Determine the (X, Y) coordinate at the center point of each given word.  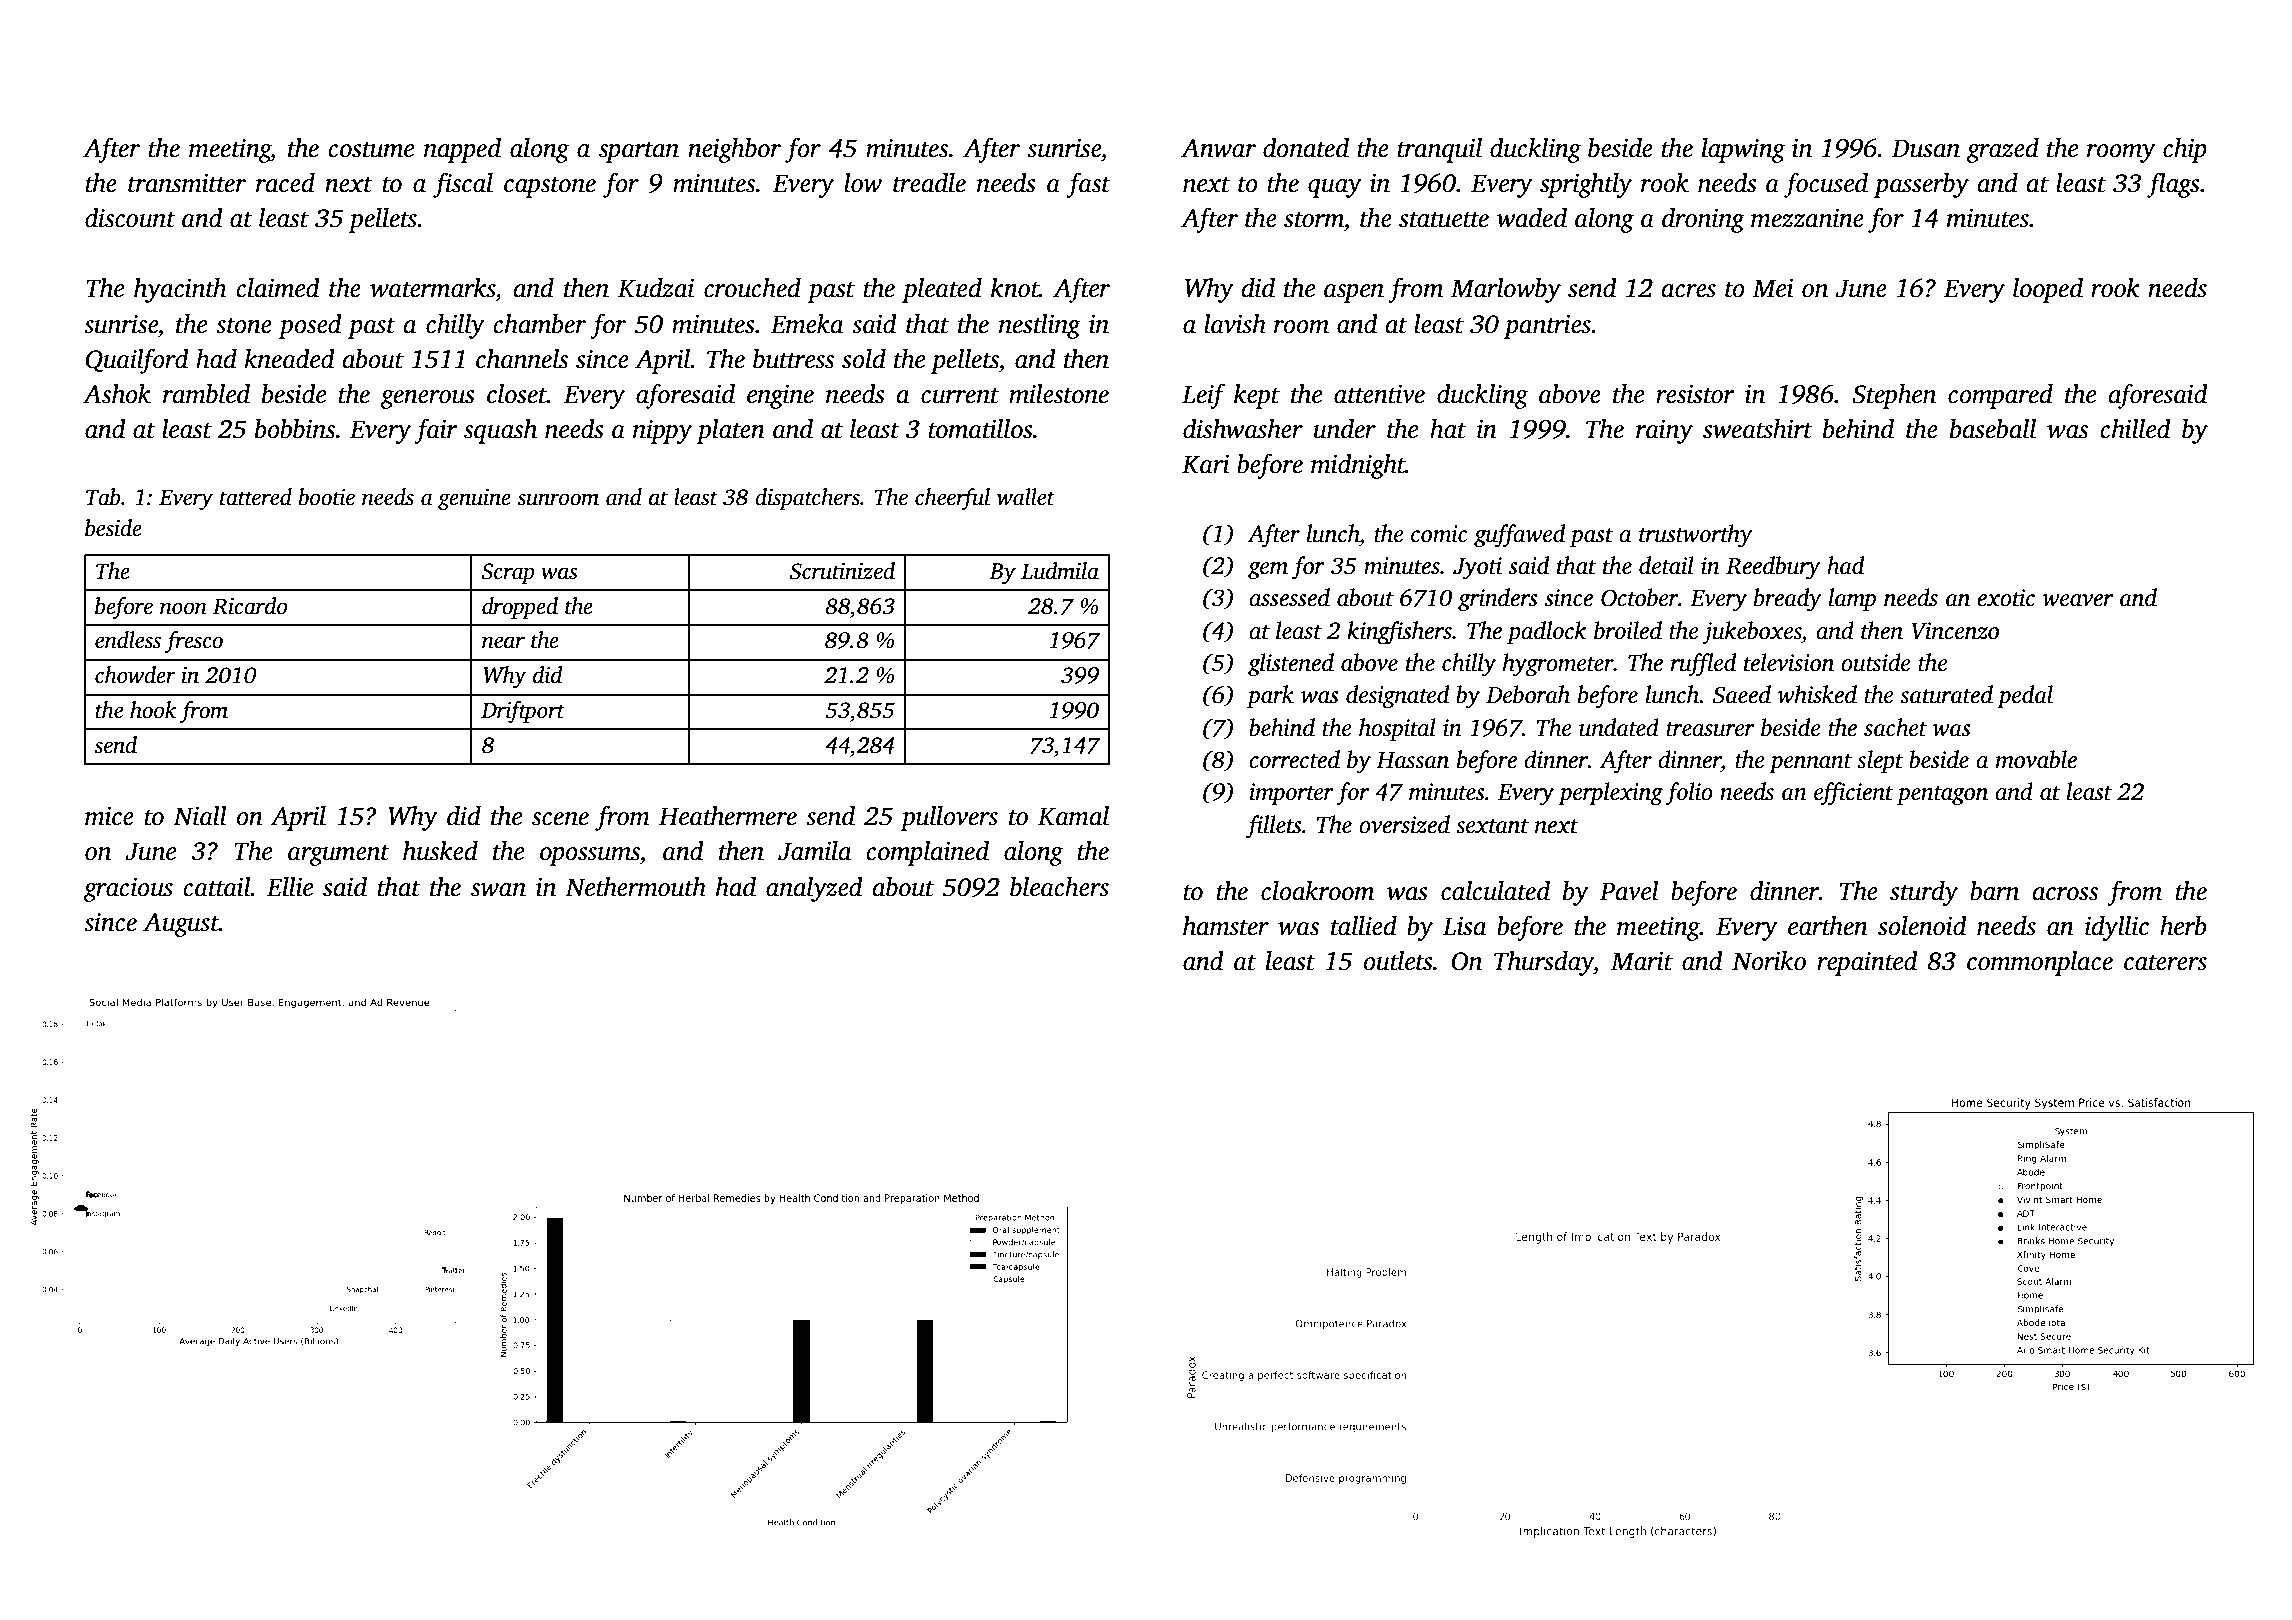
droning (1703, 220)
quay (1335, 188)
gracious (128, 890)
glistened (1291, 665)
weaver (2078, 600)
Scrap (508, 573)
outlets (1398, 961)
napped (462, 150)
